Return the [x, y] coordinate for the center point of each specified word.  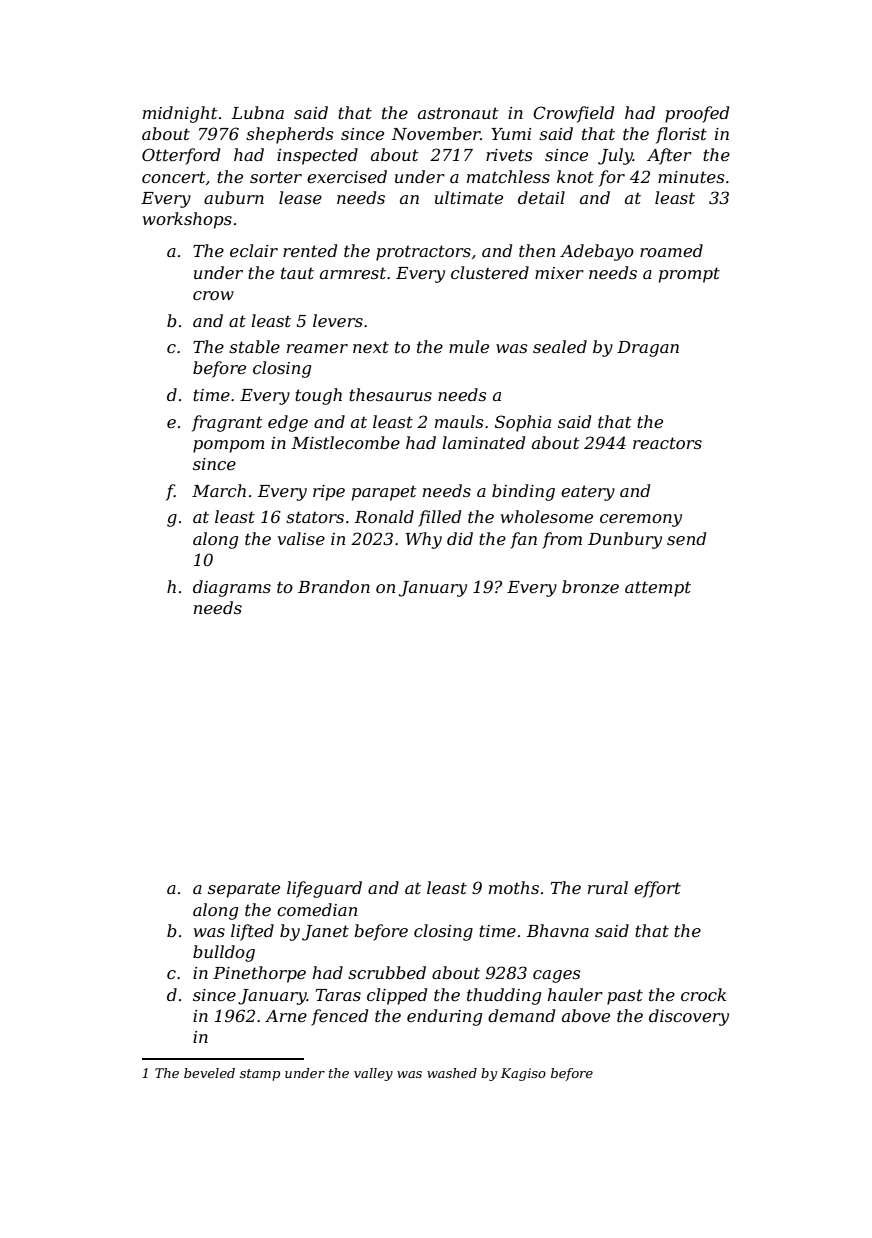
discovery [689, 1017]
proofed [697, 114]
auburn [234, 197]
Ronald [384, 516]
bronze [590, 587]
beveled [209, 1073]
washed [452, 1073]
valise [301, 538]
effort [657, 889]
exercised [347, 176]
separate [244, 890]
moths [514, 887]
